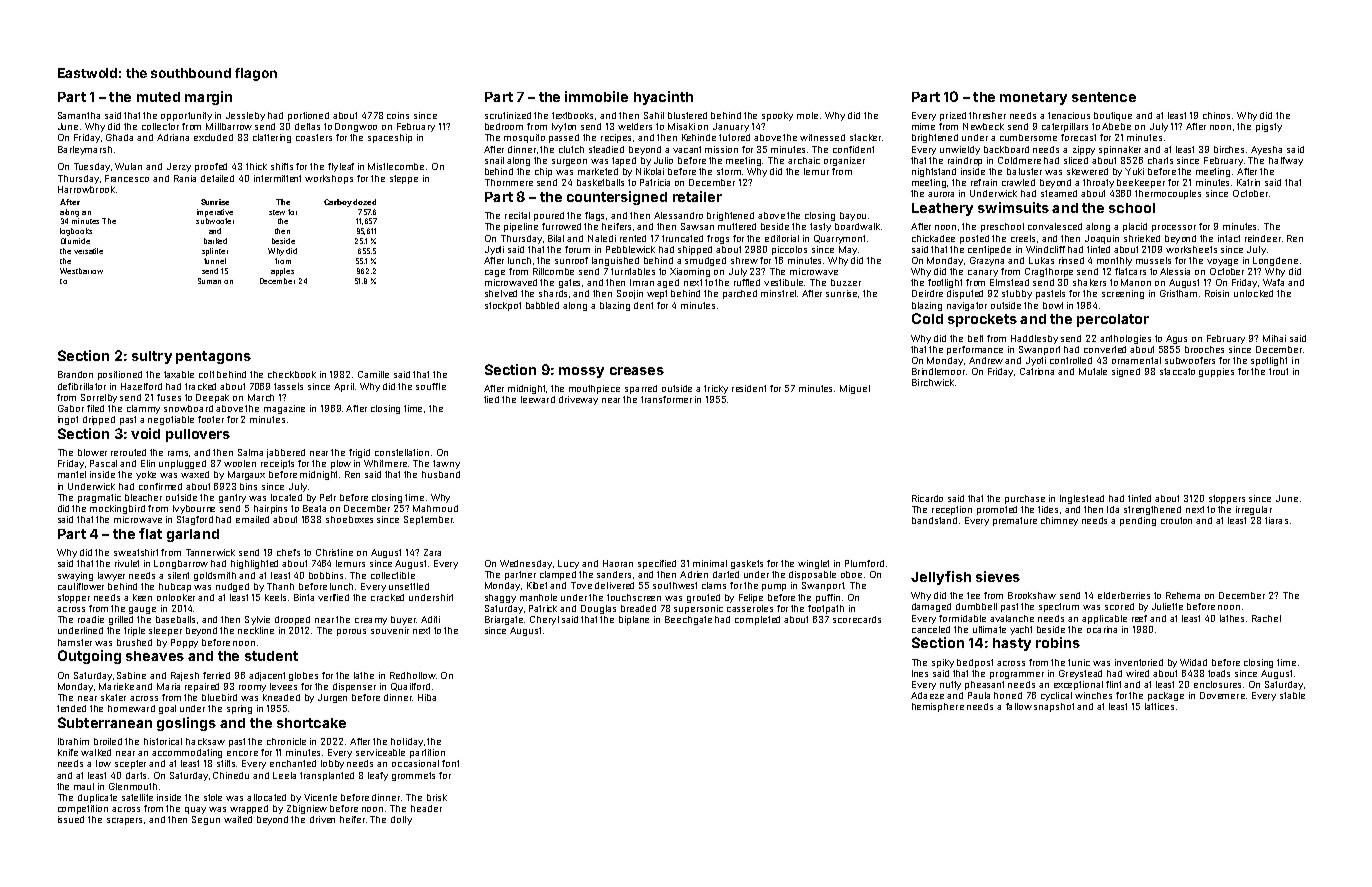 The height and width of the screenshot is (887, 1372). What do you see at coordinates (729, 171) in the screenshot?
I see `storm` at bounding box center [729, 171].
